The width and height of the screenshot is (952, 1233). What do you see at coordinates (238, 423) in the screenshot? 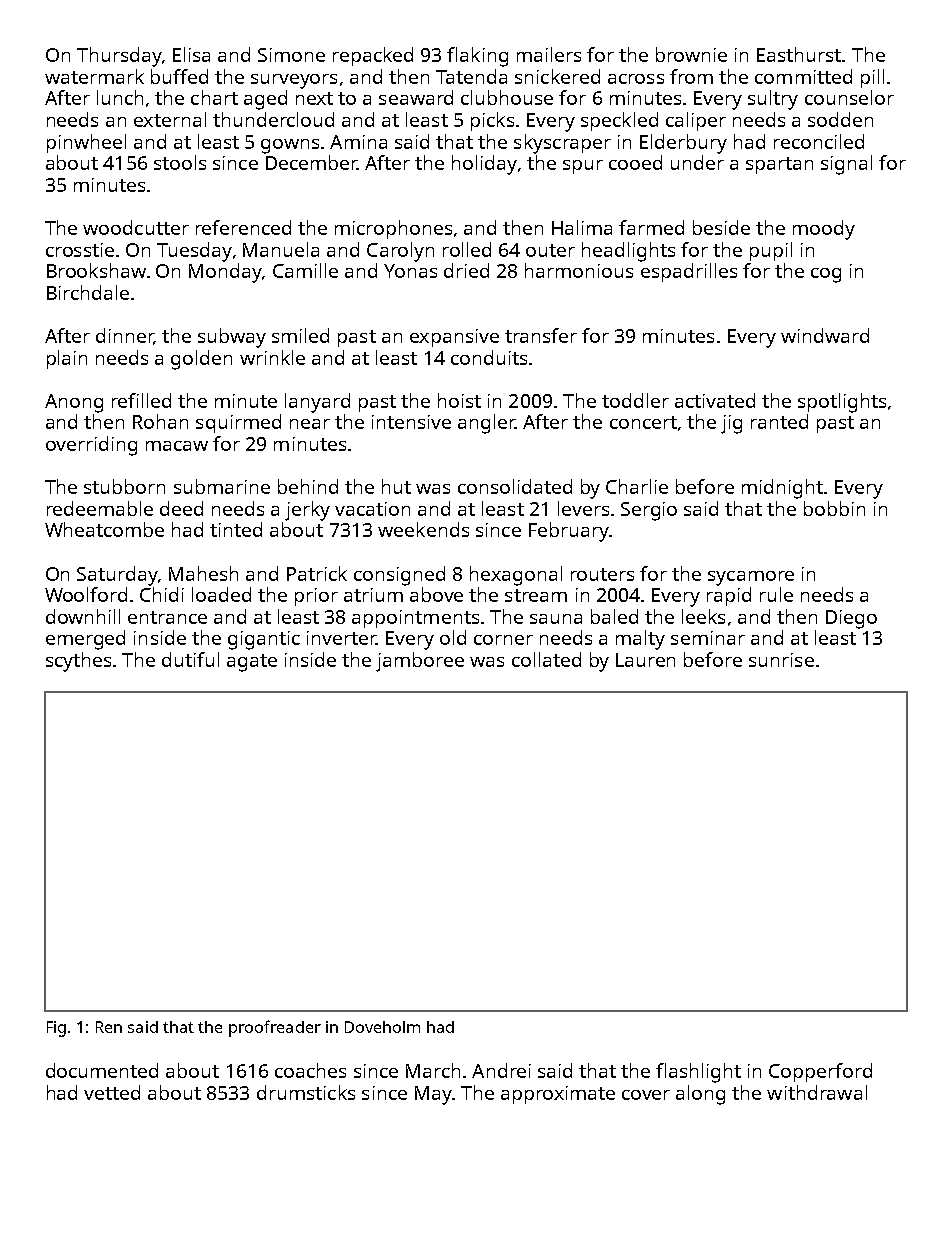
I see `squirmed` at bounding box center [238, 423].
